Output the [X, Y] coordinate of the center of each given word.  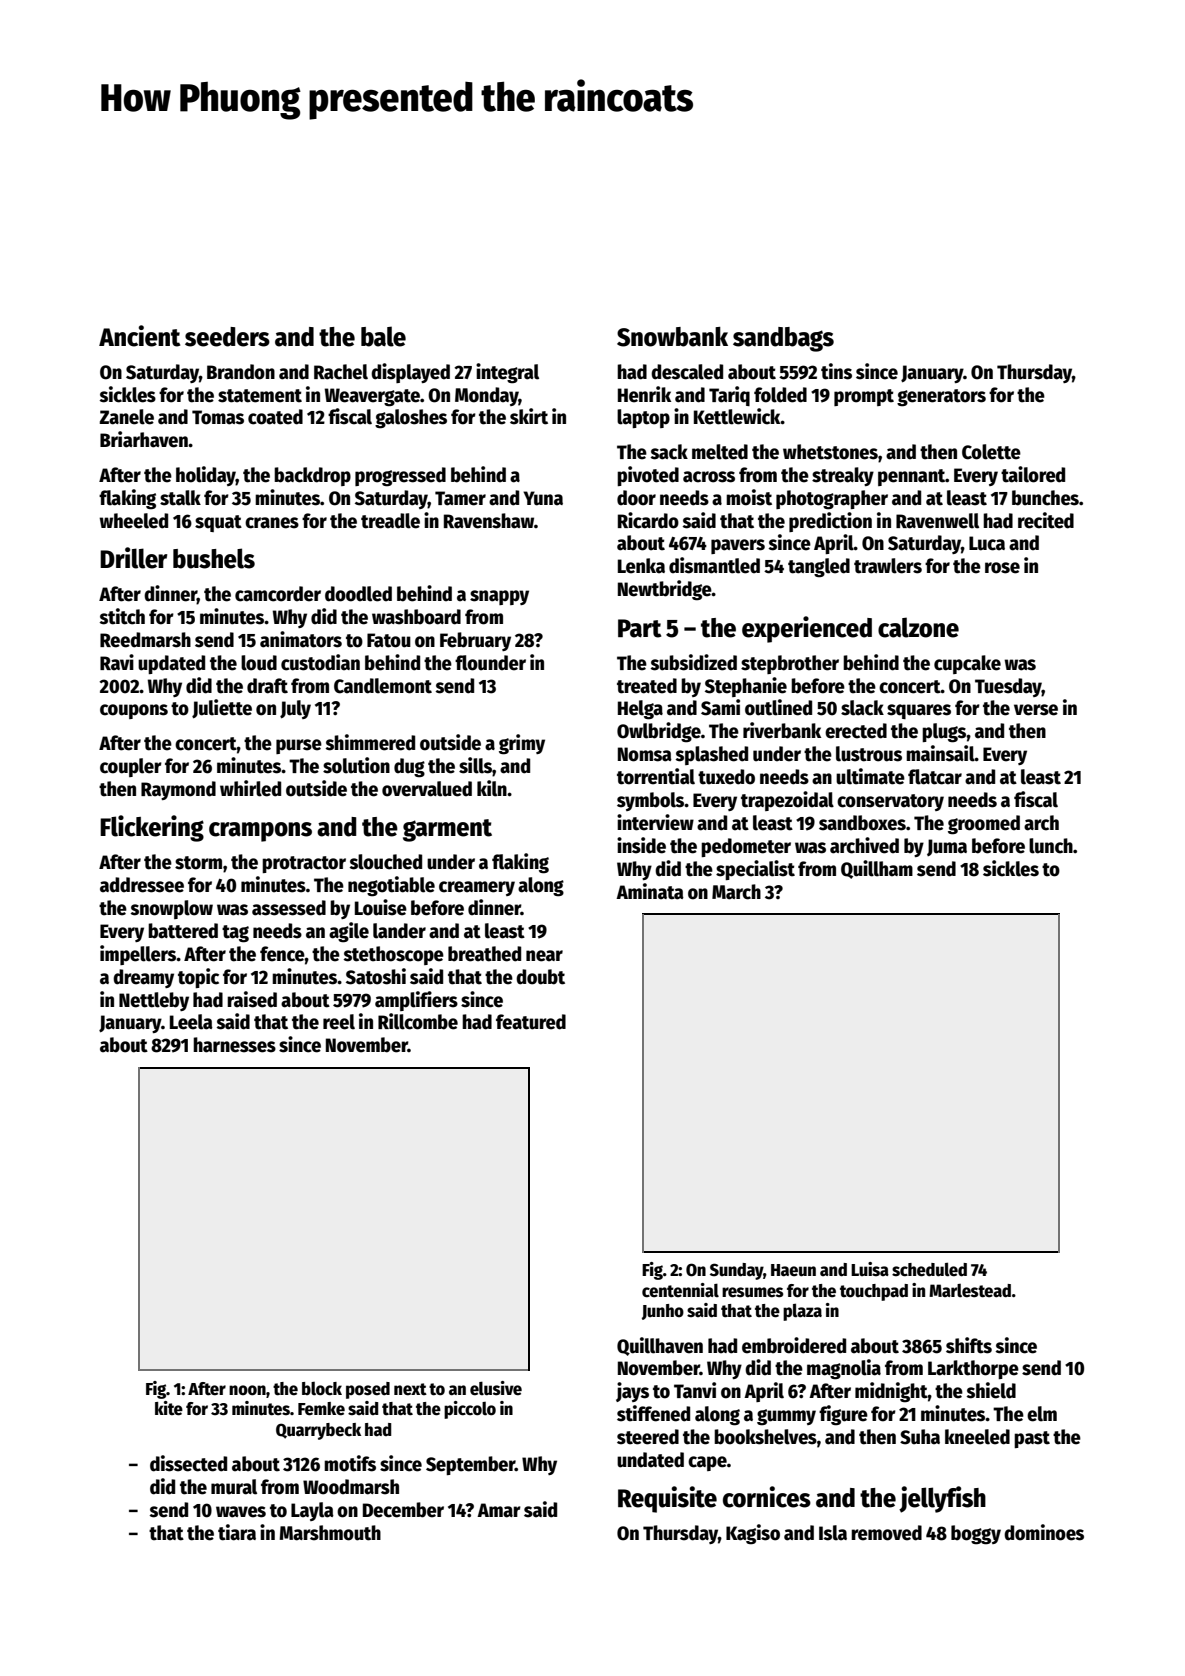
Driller [133, 558]
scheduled [929, 1269]
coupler [131, 767]
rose [1002, 568]
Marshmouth [330, 1533]
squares [919, 711]
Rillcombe [418, 1021]
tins [836, 371]
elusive [496, 1388]
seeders [227, 337]
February [475, 641]
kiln [492, 788]
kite [169, 1408]
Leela [191, 1022]
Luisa [870, 1269]
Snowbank [672, 337]
